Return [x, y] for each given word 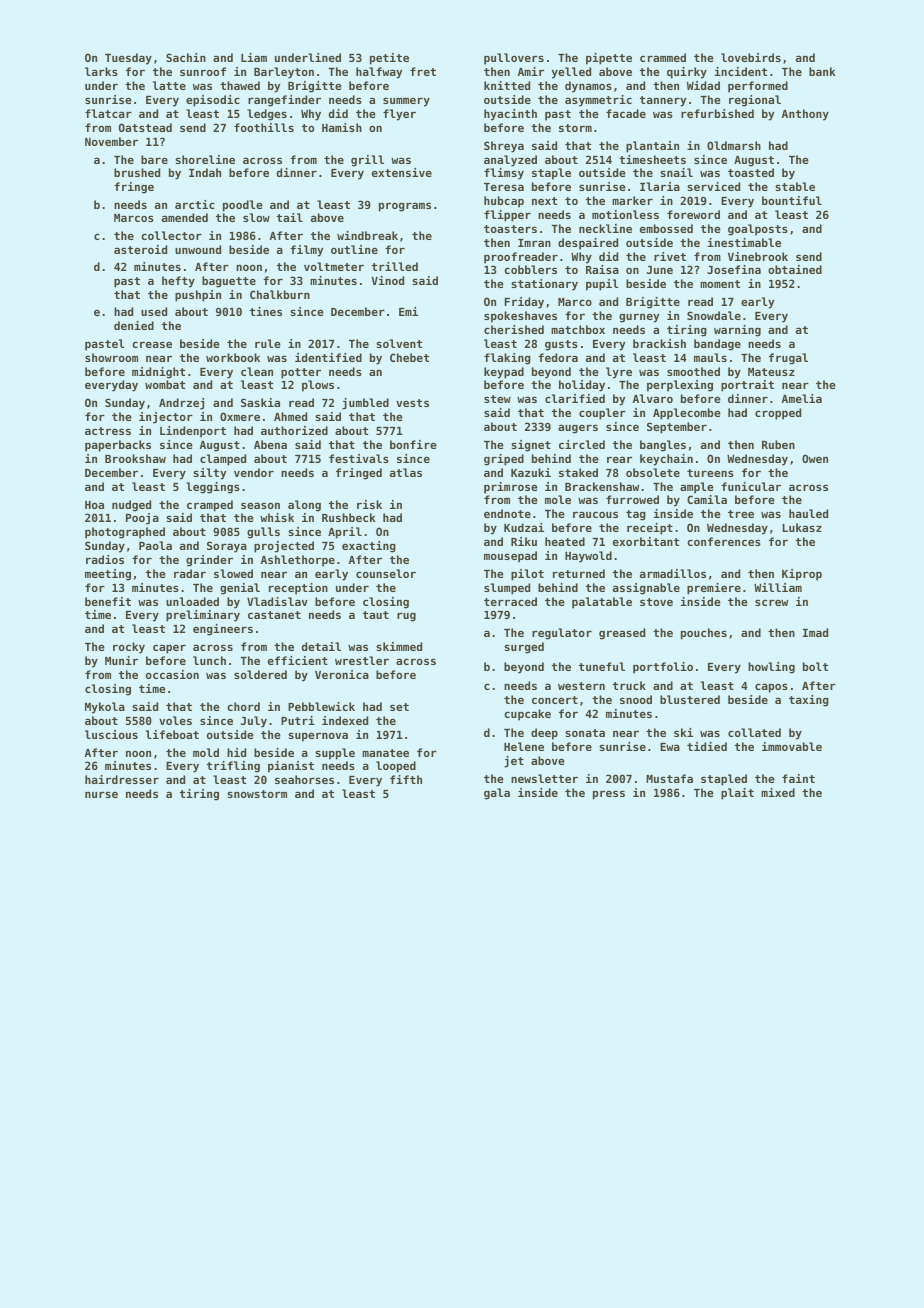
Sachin [186, 57]
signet [531, 446]
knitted [507, 85]
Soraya [227, 547]
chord [243, 706]
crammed [663, 57]
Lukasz [802, 527]
